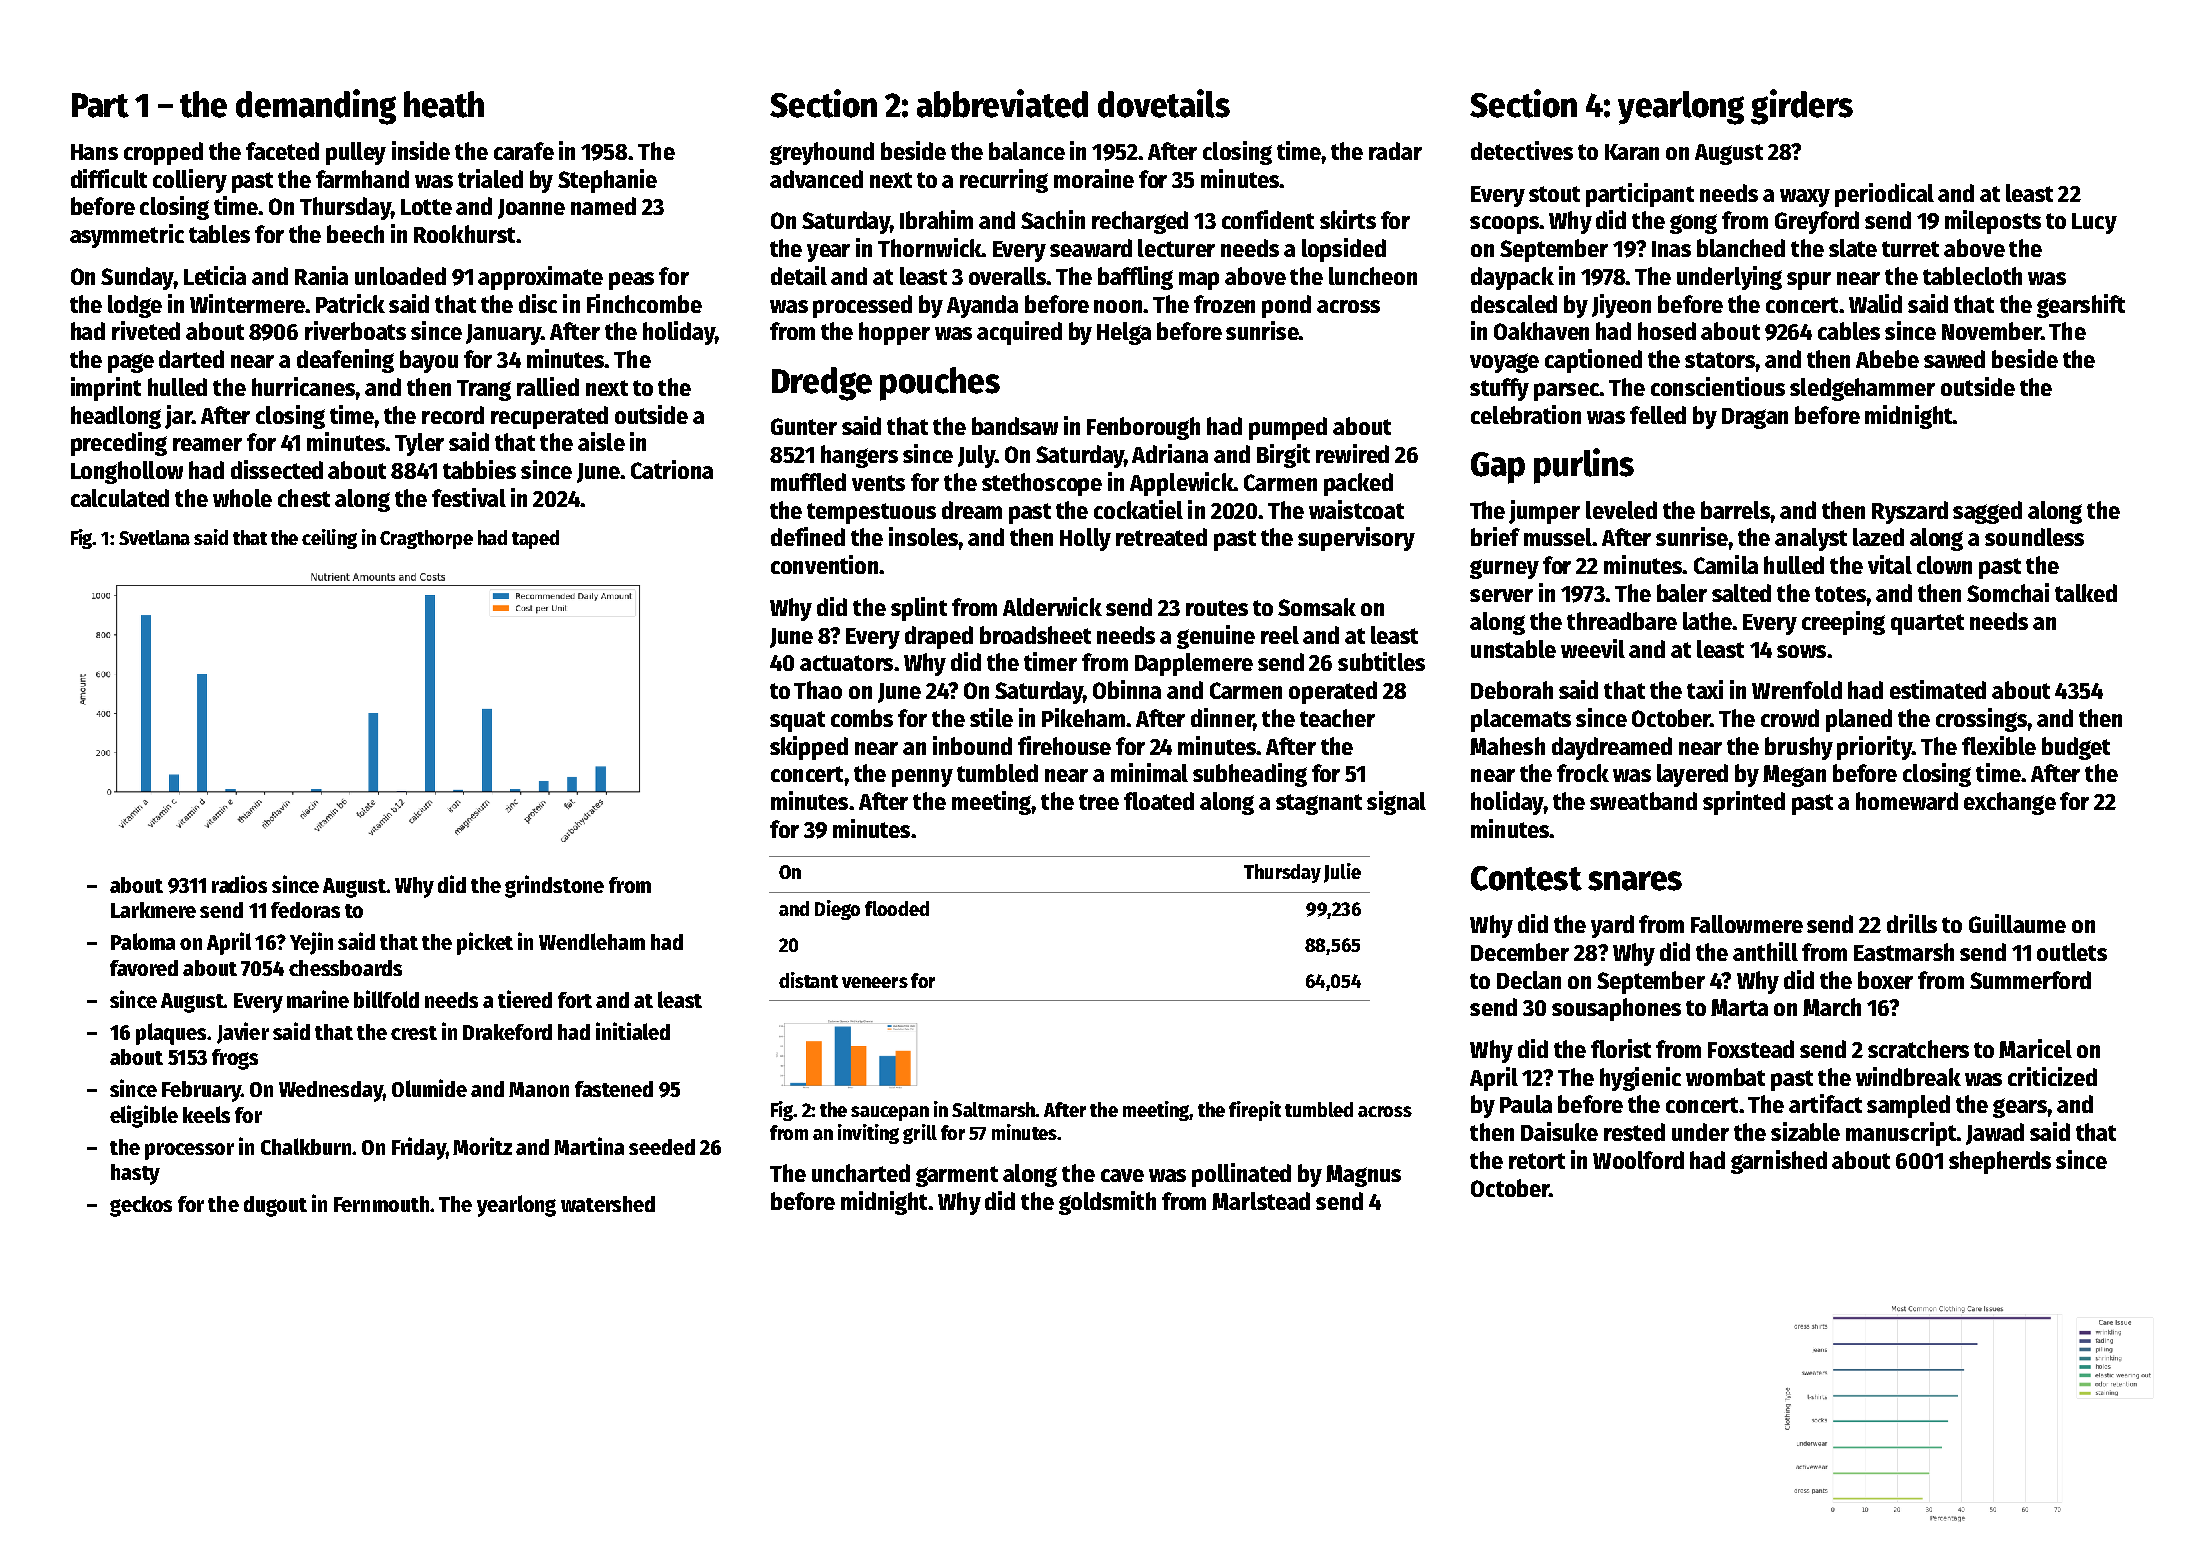 The height and width of the image is (1553, 2196). Describe the element at coordinates (1802, 107) in the image. I see `girders` at that location.
